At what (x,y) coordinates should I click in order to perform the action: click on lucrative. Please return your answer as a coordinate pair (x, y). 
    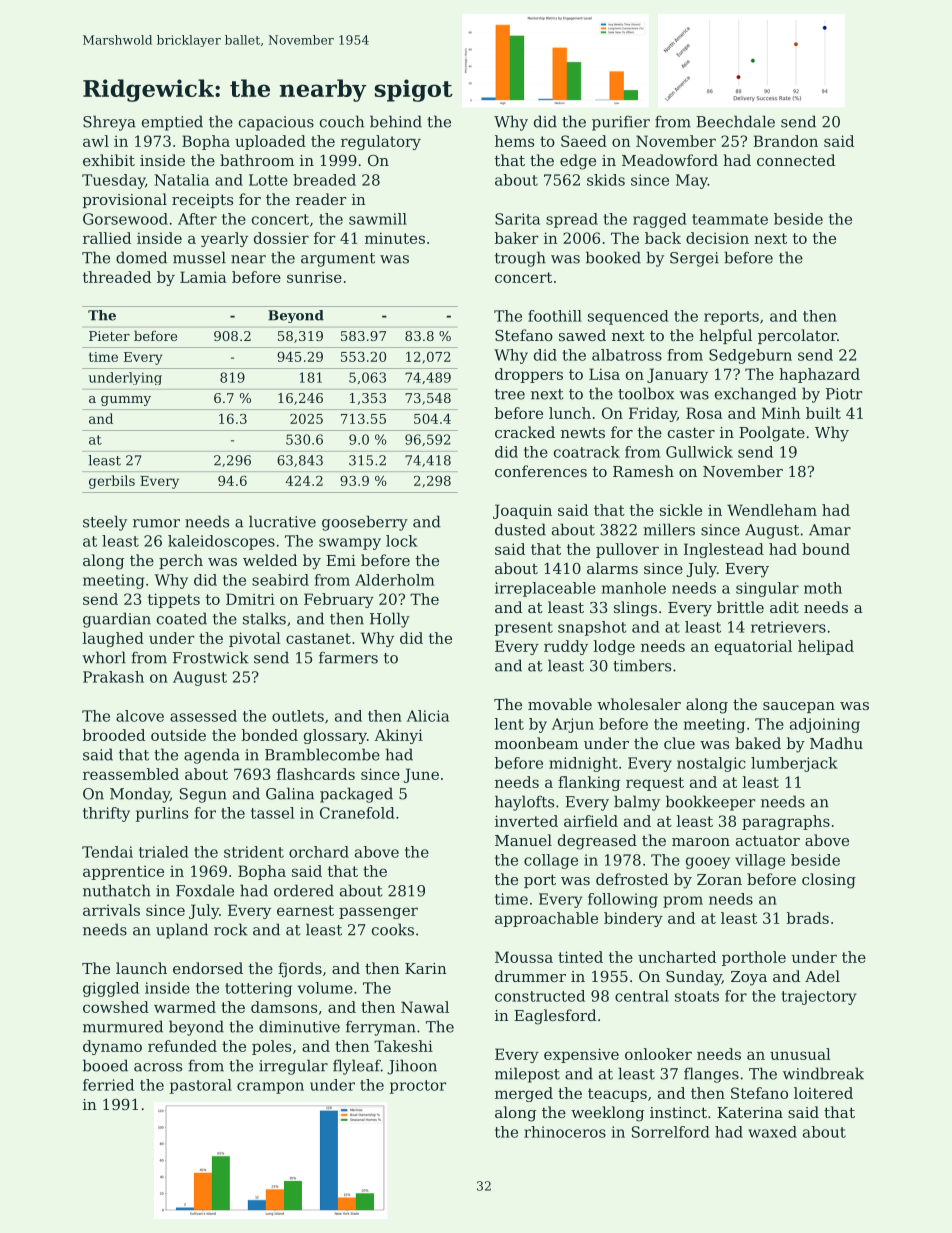
    Looking at the image, I should click on (282, 521).
